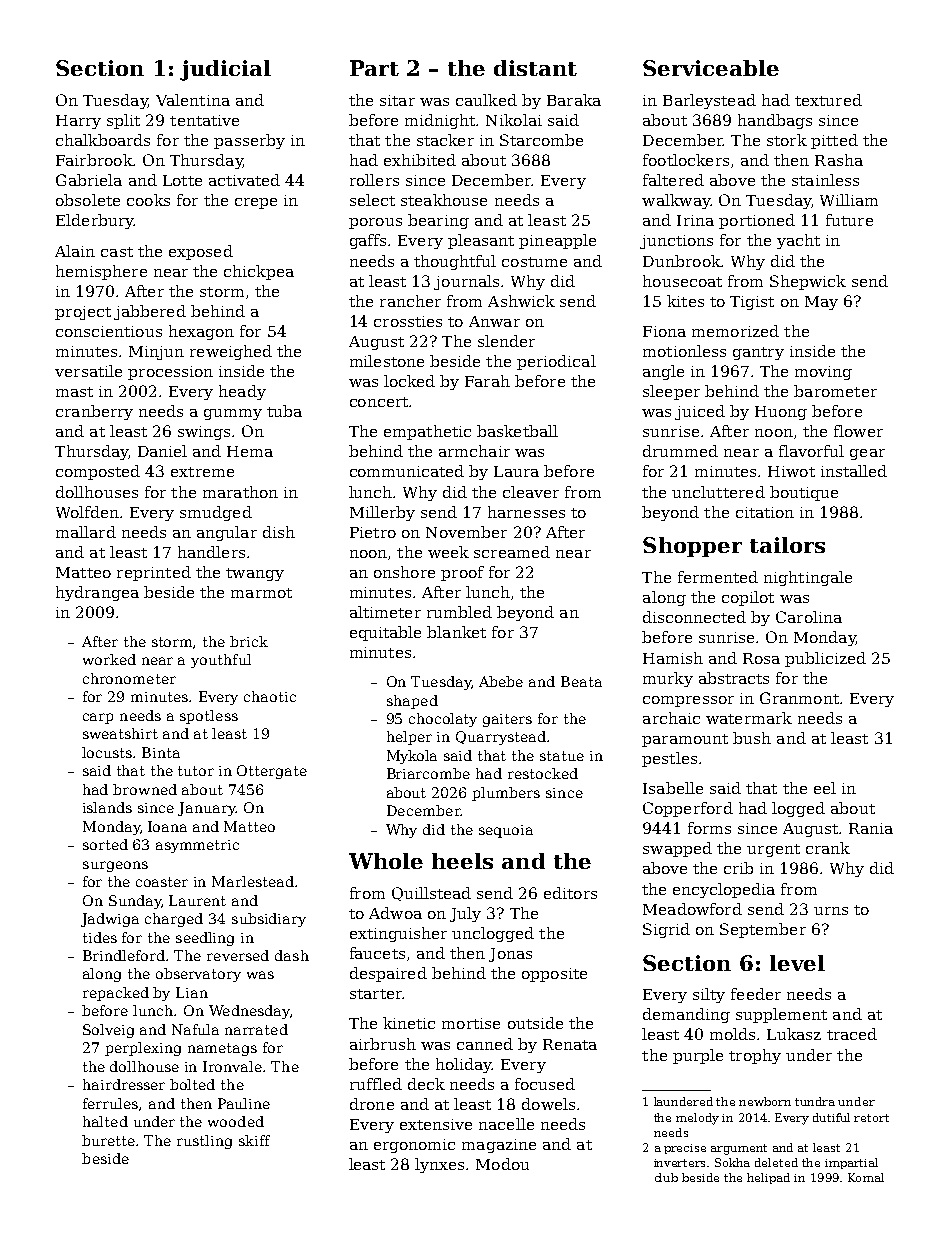 This screenshot has height=1233, width=952. I want to click on May, so click(821, 303).
